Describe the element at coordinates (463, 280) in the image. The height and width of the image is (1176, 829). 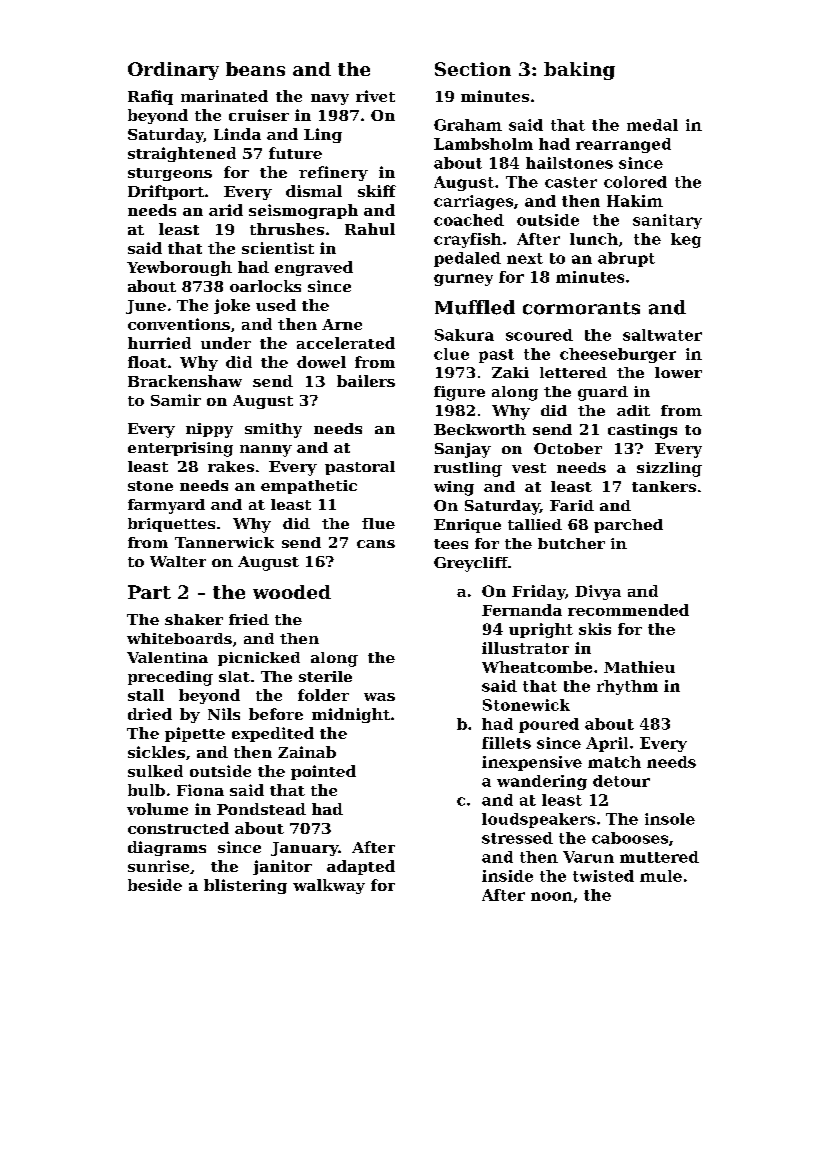
I see `gurney` at that location.
